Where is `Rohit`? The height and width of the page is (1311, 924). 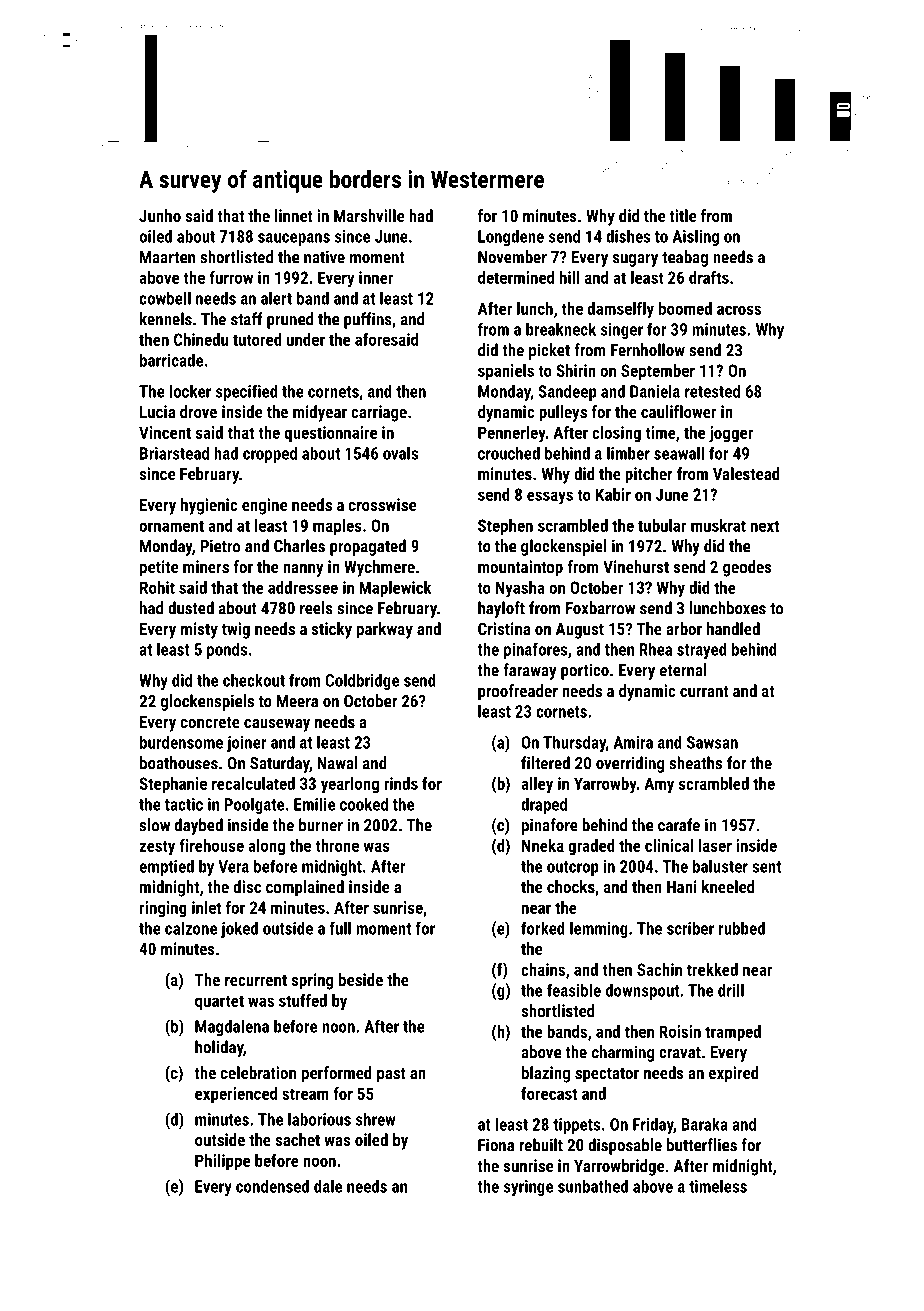
Rohit is located at coordinates (157, 587).
